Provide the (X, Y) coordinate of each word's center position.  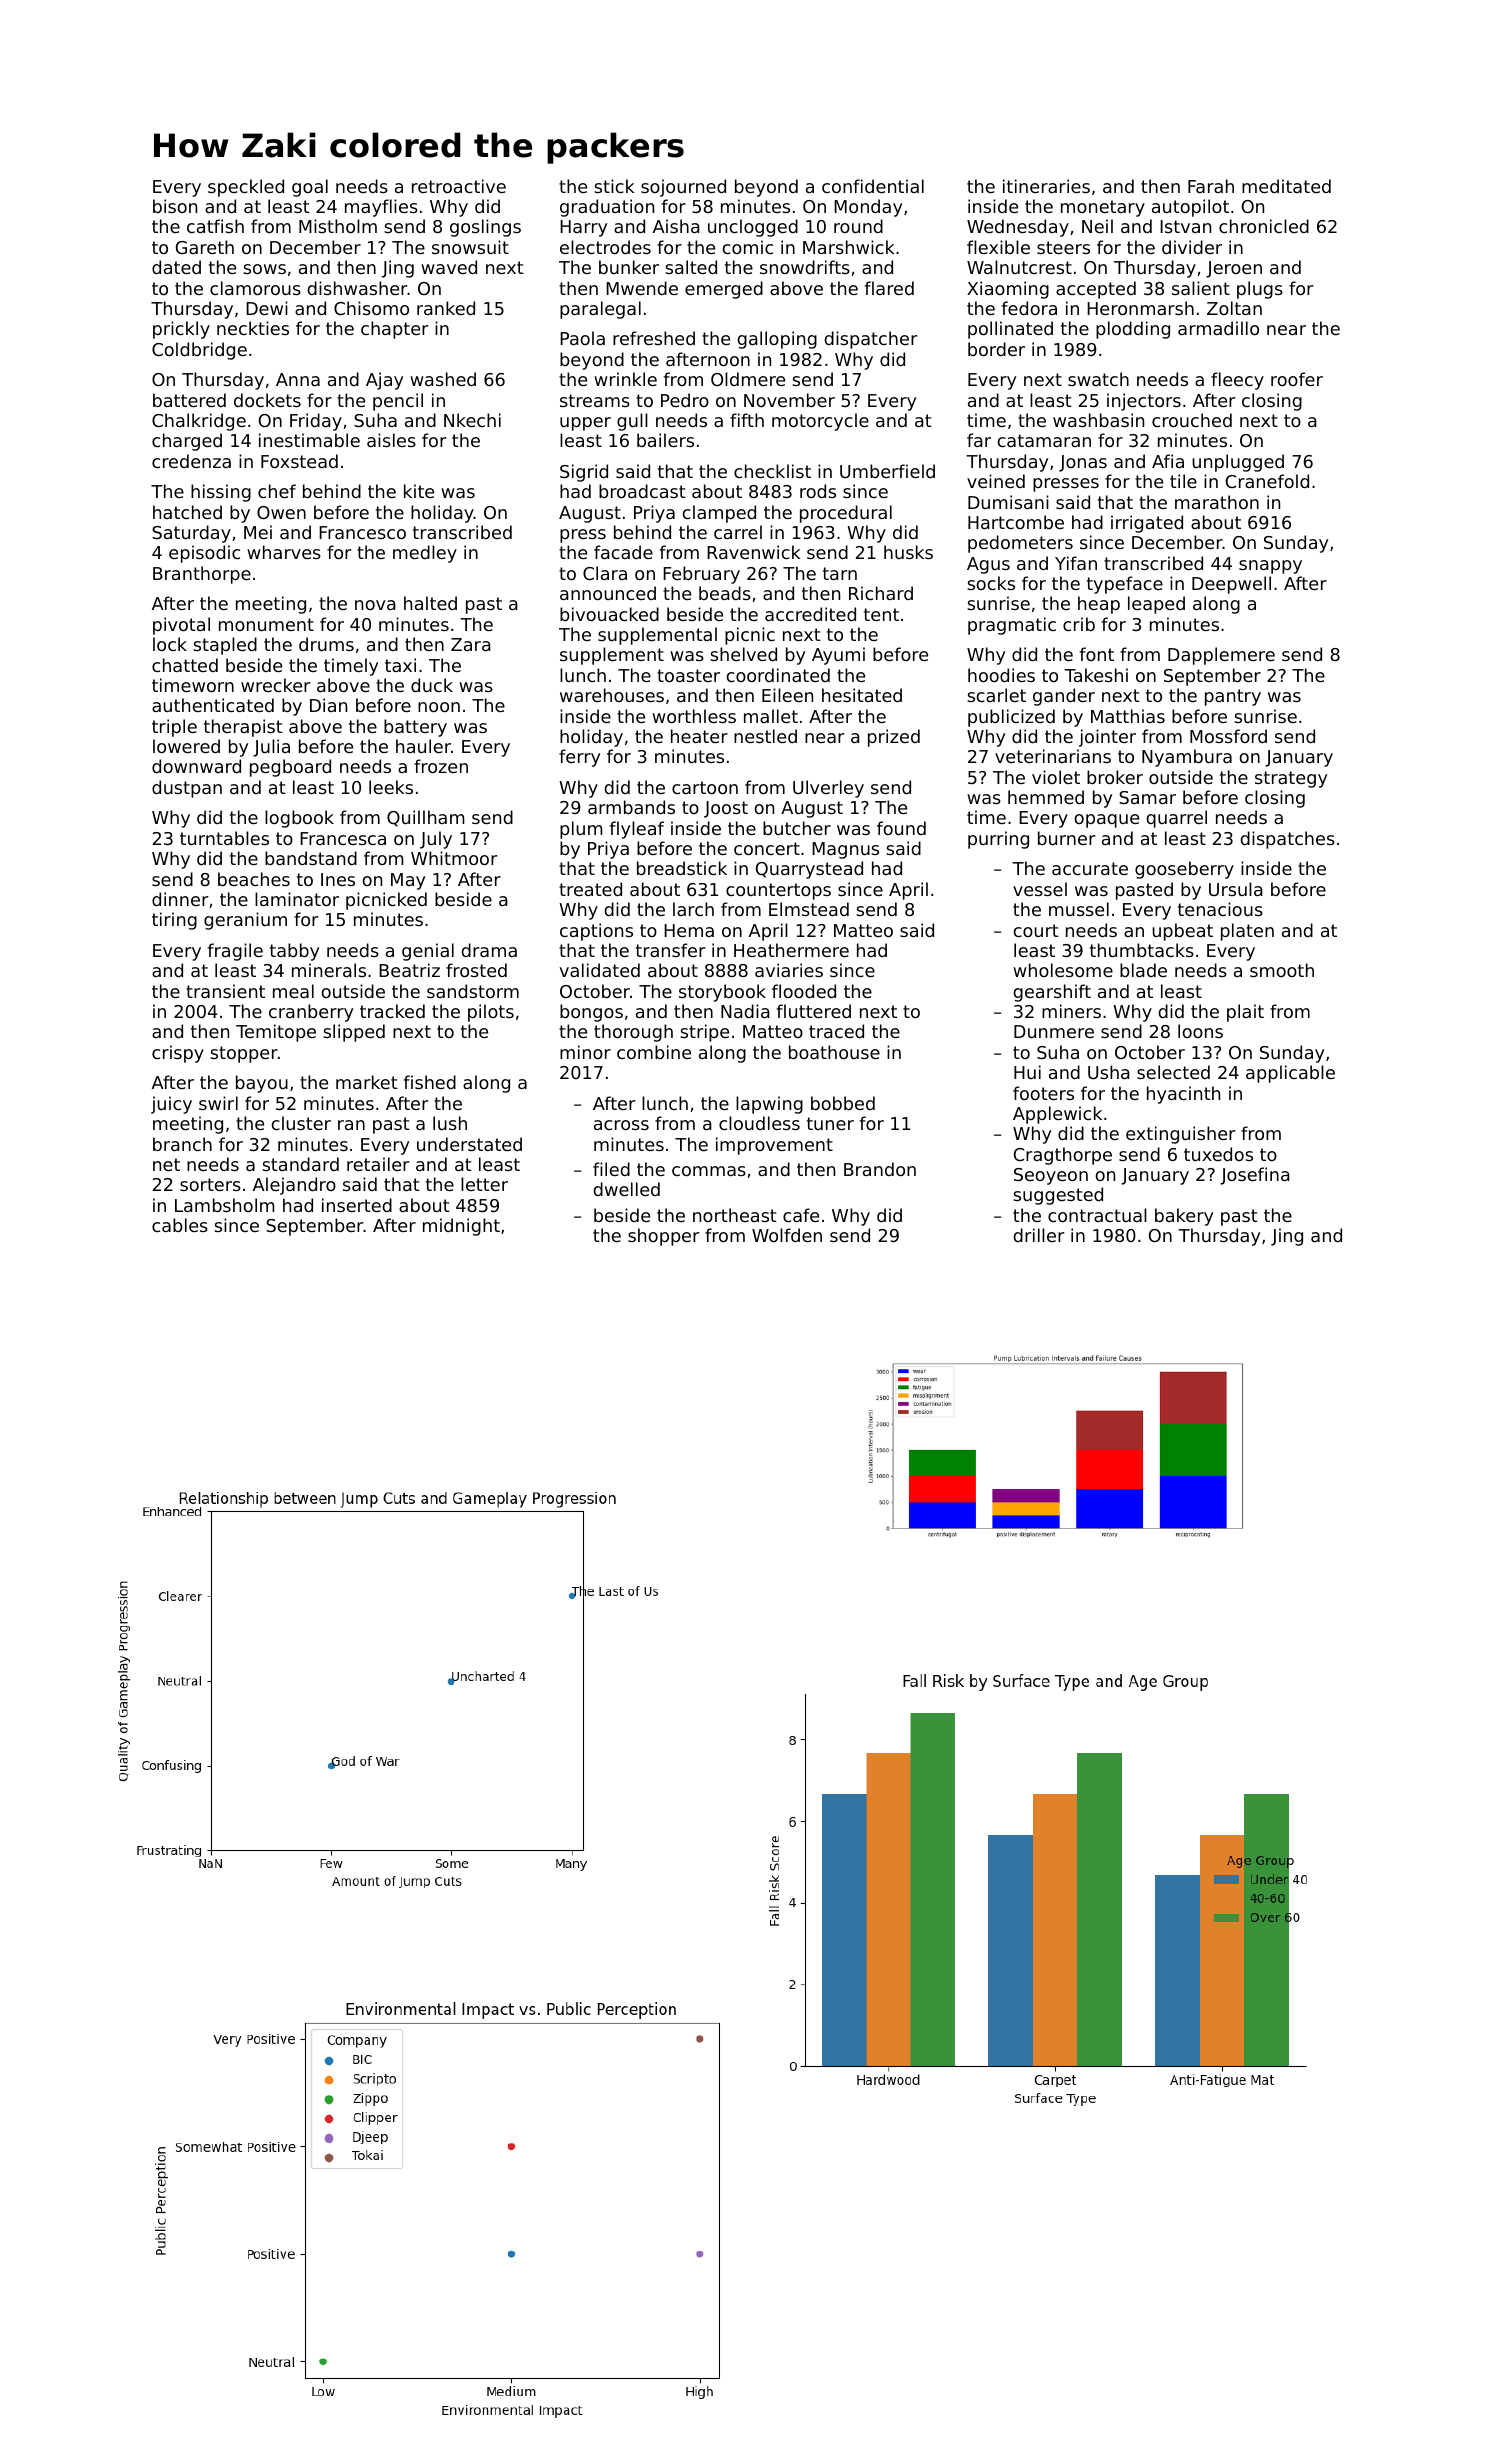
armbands (631, 807)
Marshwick (848, 247)
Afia (1168, 461)
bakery (1184, 1217)
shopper (663, 1237)
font (1097, 654)
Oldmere (748, 379)
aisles (391, 440)
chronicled (1264, 226)
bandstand (311, 858)
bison (175, 206)
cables (180, 1225)
